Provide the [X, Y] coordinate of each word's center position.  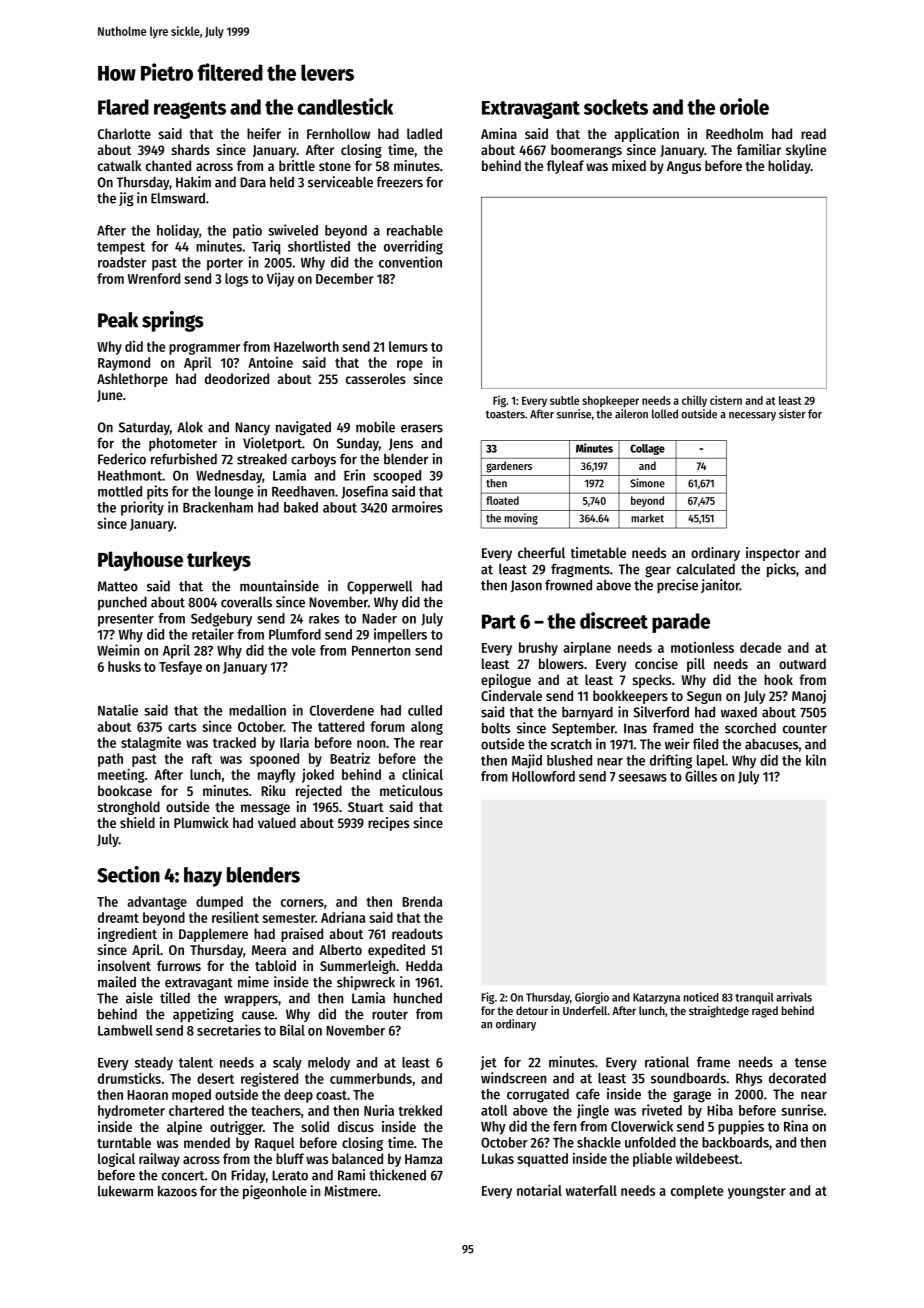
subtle [564, 400]
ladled [424, 133]
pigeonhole [275, 1192]
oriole [744, 106]
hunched [418, 998]
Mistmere [351, 1191]
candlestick [345, 106]
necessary [752, 416]
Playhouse [140, 561]
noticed [701, 997]
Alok [190, 427]
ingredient [127, 935]
